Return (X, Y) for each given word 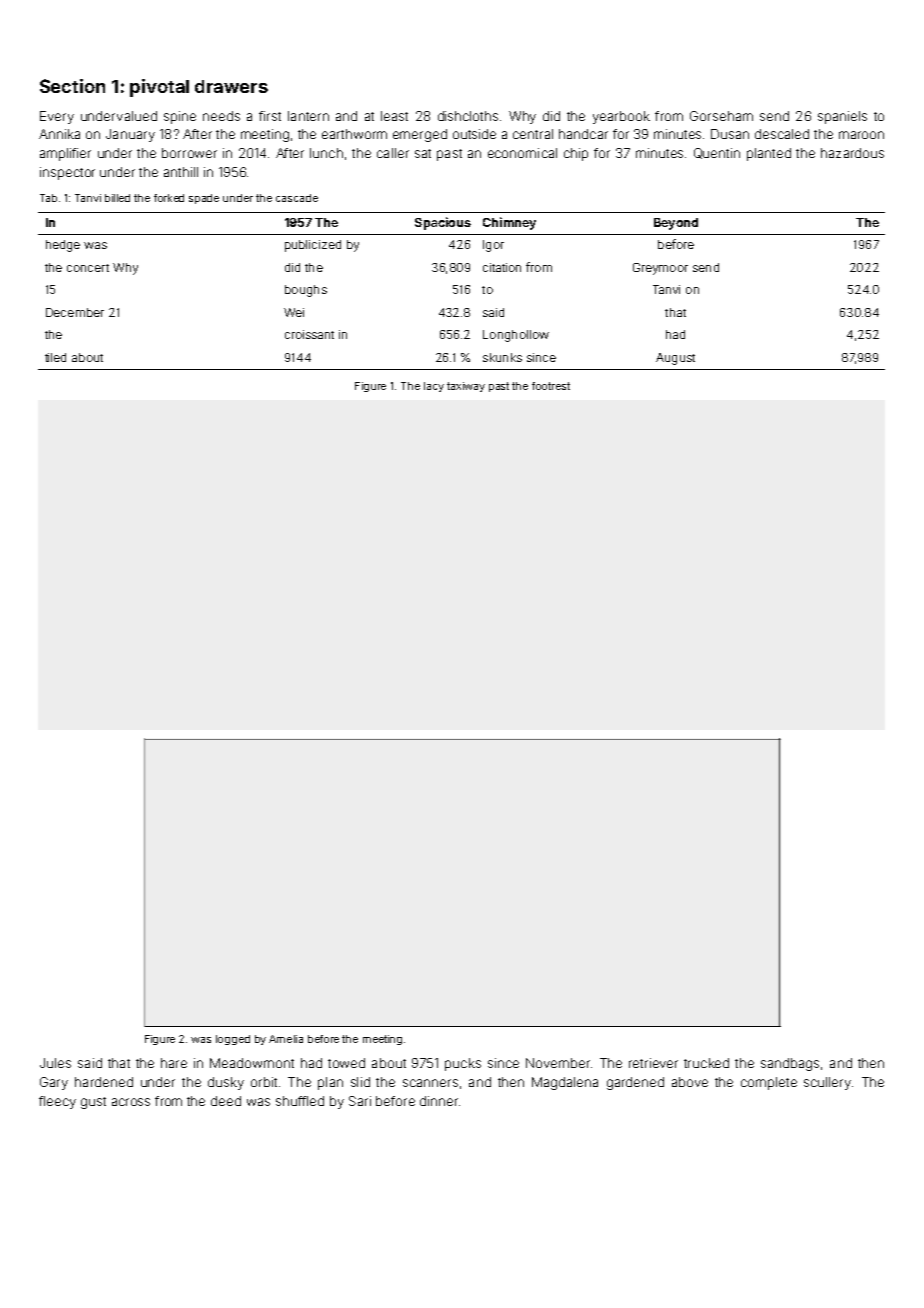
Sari (360, 1101)
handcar (583, 134)
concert (88, 268)
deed (226, 1101)
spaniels (842, 117)
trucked (706, 1063)
